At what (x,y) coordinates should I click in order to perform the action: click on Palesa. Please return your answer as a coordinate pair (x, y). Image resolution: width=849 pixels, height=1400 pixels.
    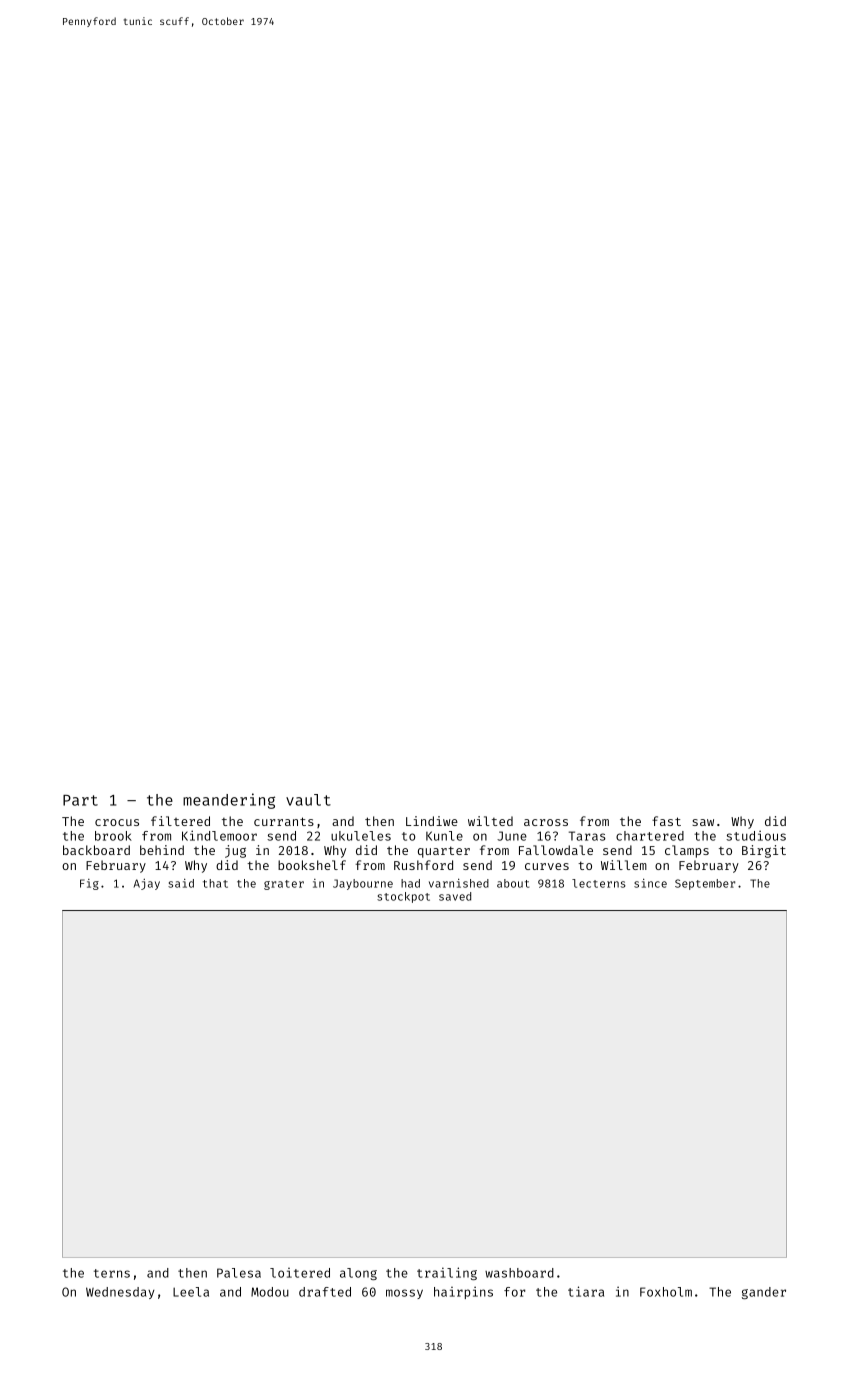
    Looking at the image, I should click on (239, 1273).
